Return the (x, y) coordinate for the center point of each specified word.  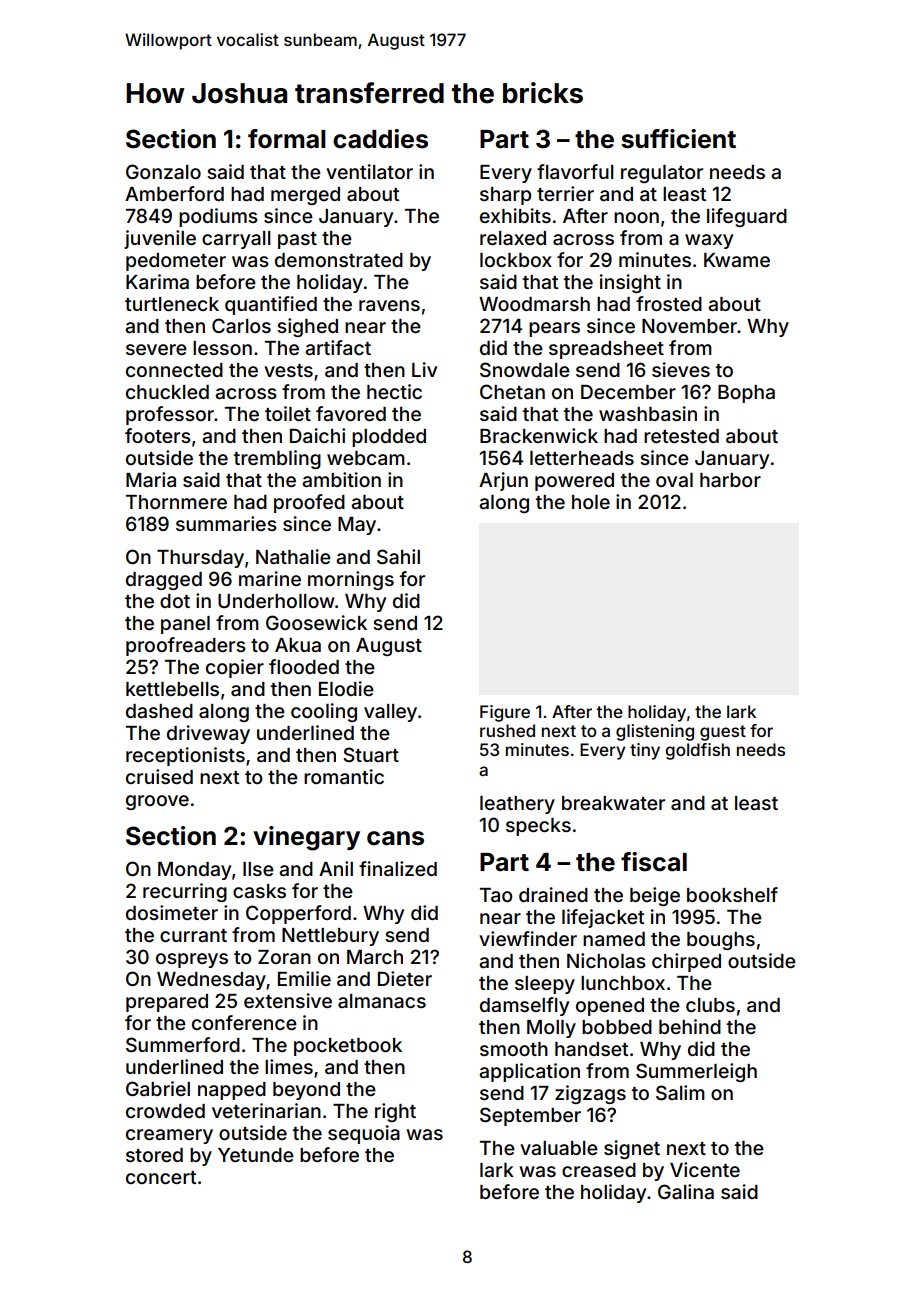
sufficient (678, 139)
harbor (730, 480)
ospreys (192, 960)
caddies (380, 139)
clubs (710, 1005)
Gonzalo (163, 171)
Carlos (241, 325)
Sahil (398, 556)
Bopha (746, 394)
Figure (505, 713)
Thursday (200, 559)
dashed (159, 711)
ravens (389, 305)
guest (723, 733)
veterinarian (266, 1110)
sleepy (545, 985)
